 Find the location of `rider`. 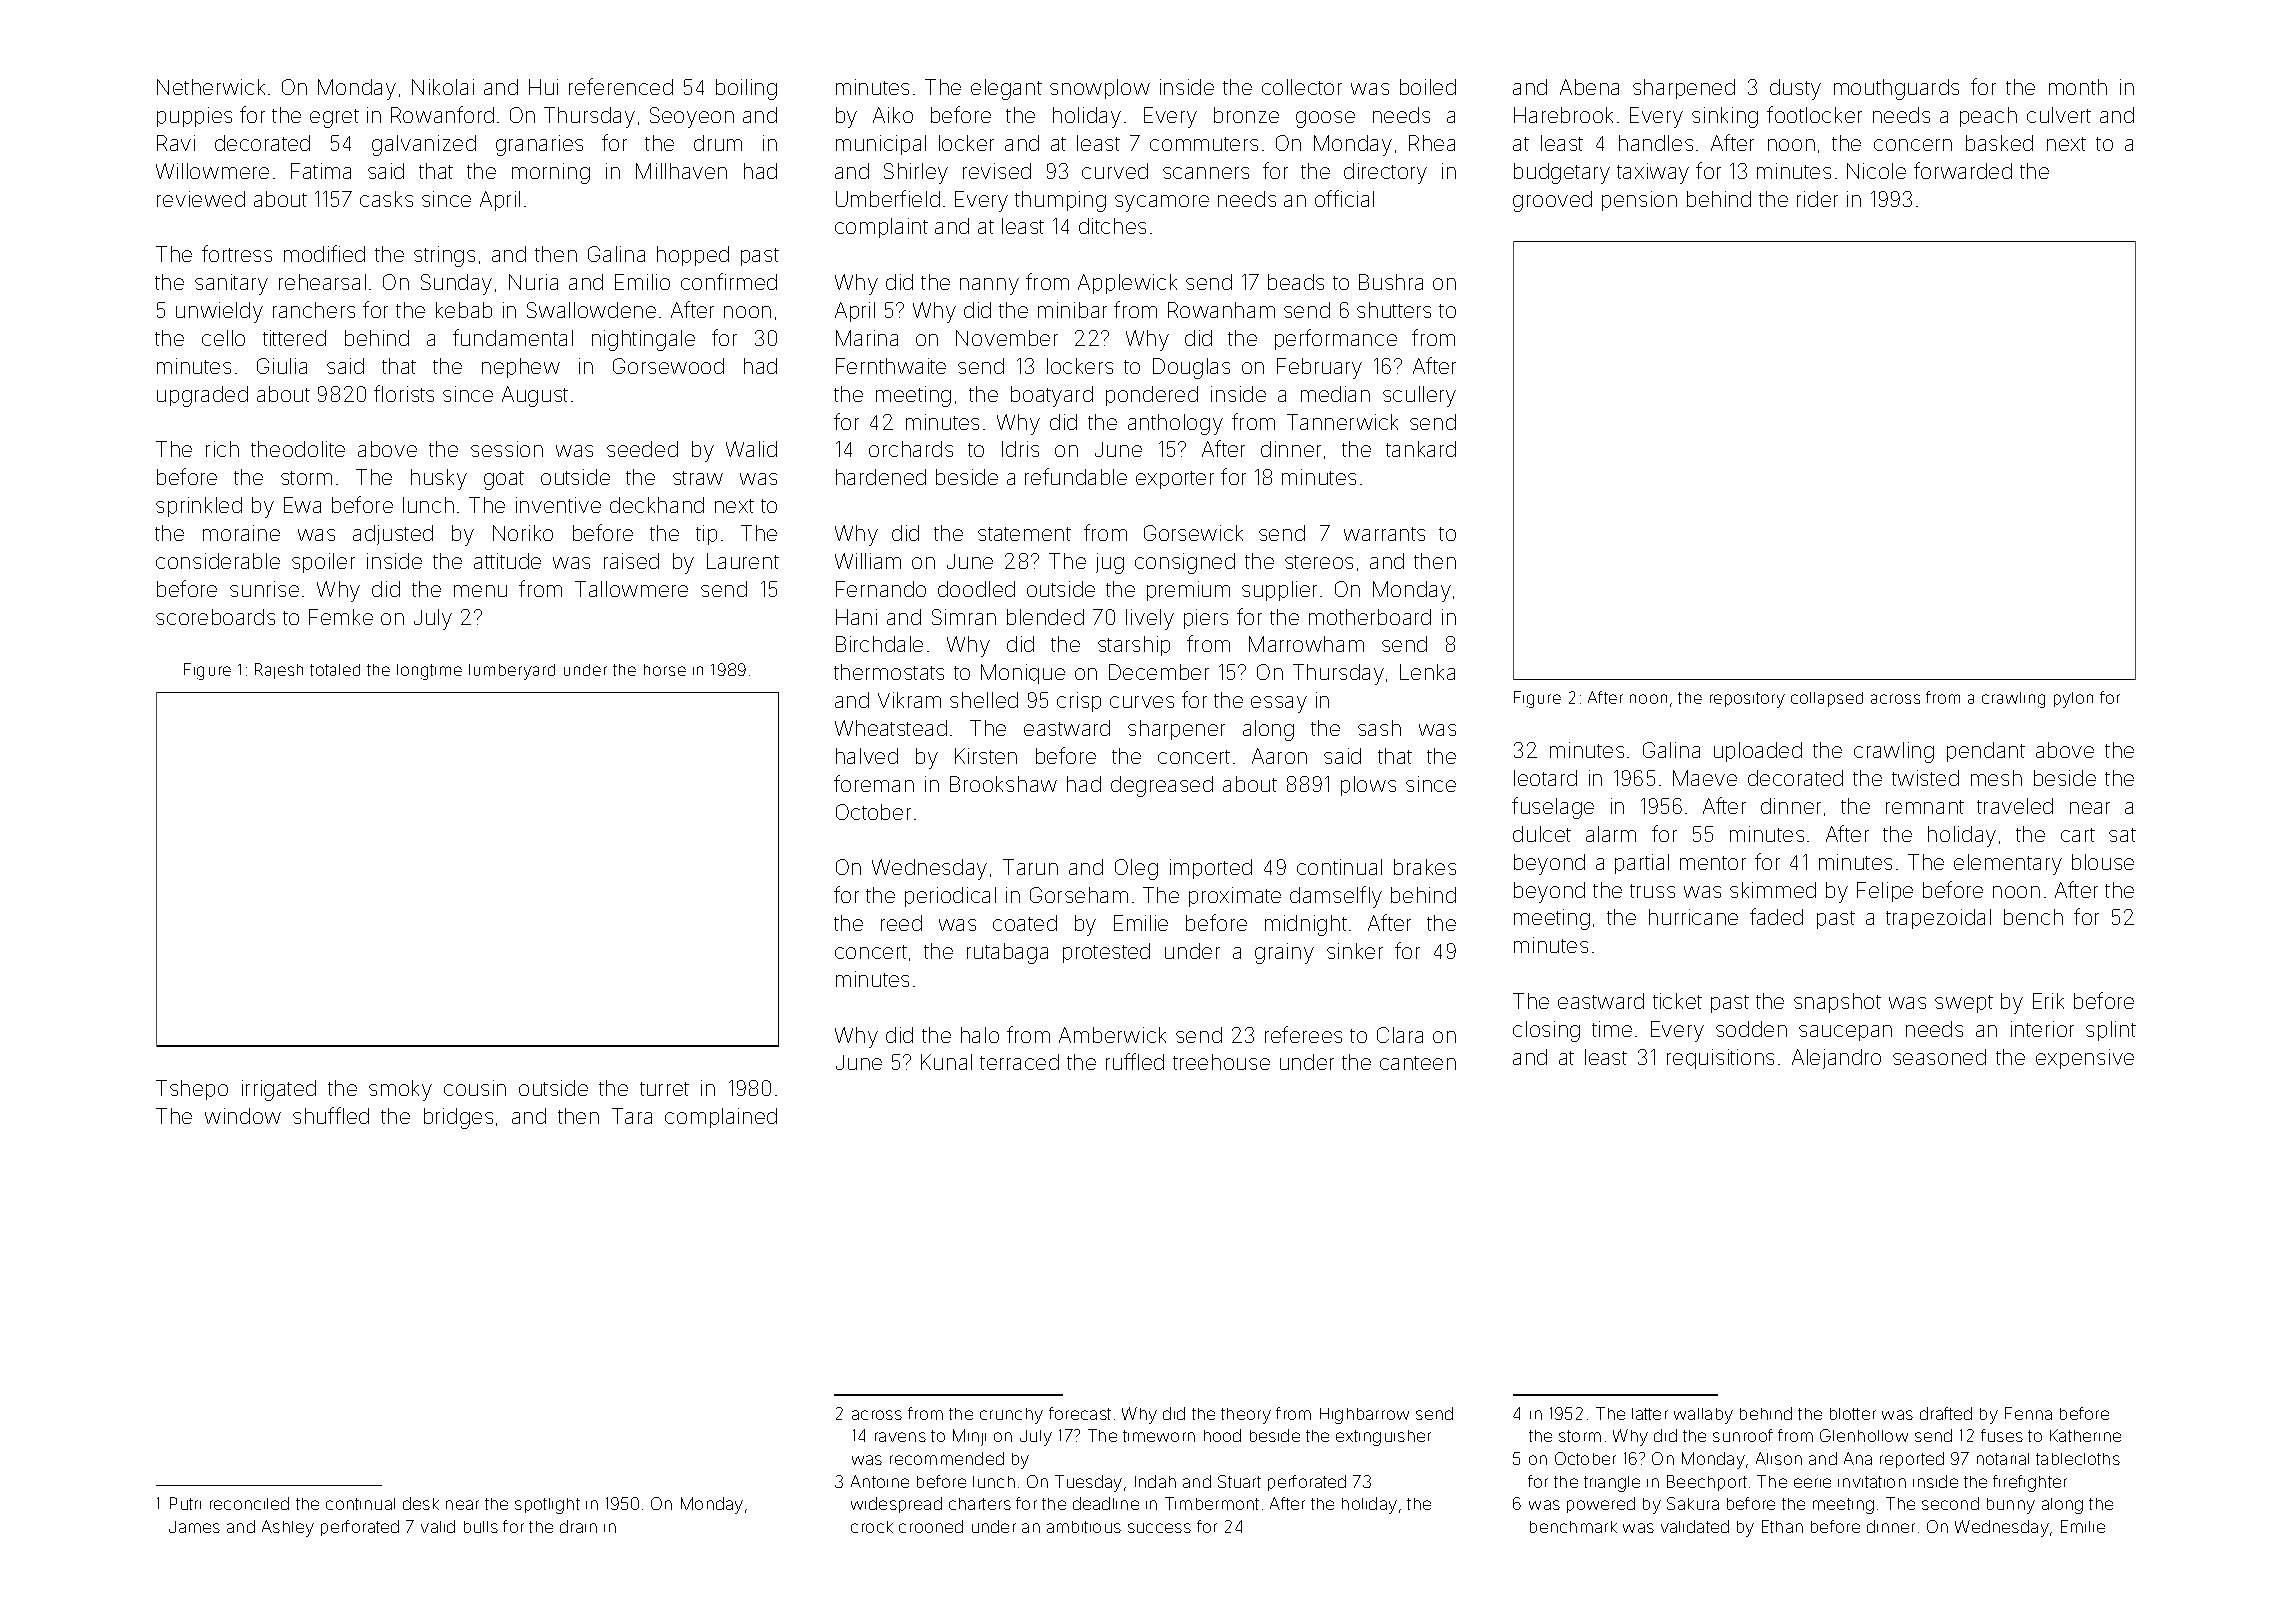

rider is located at coordinates (1817, 199).
